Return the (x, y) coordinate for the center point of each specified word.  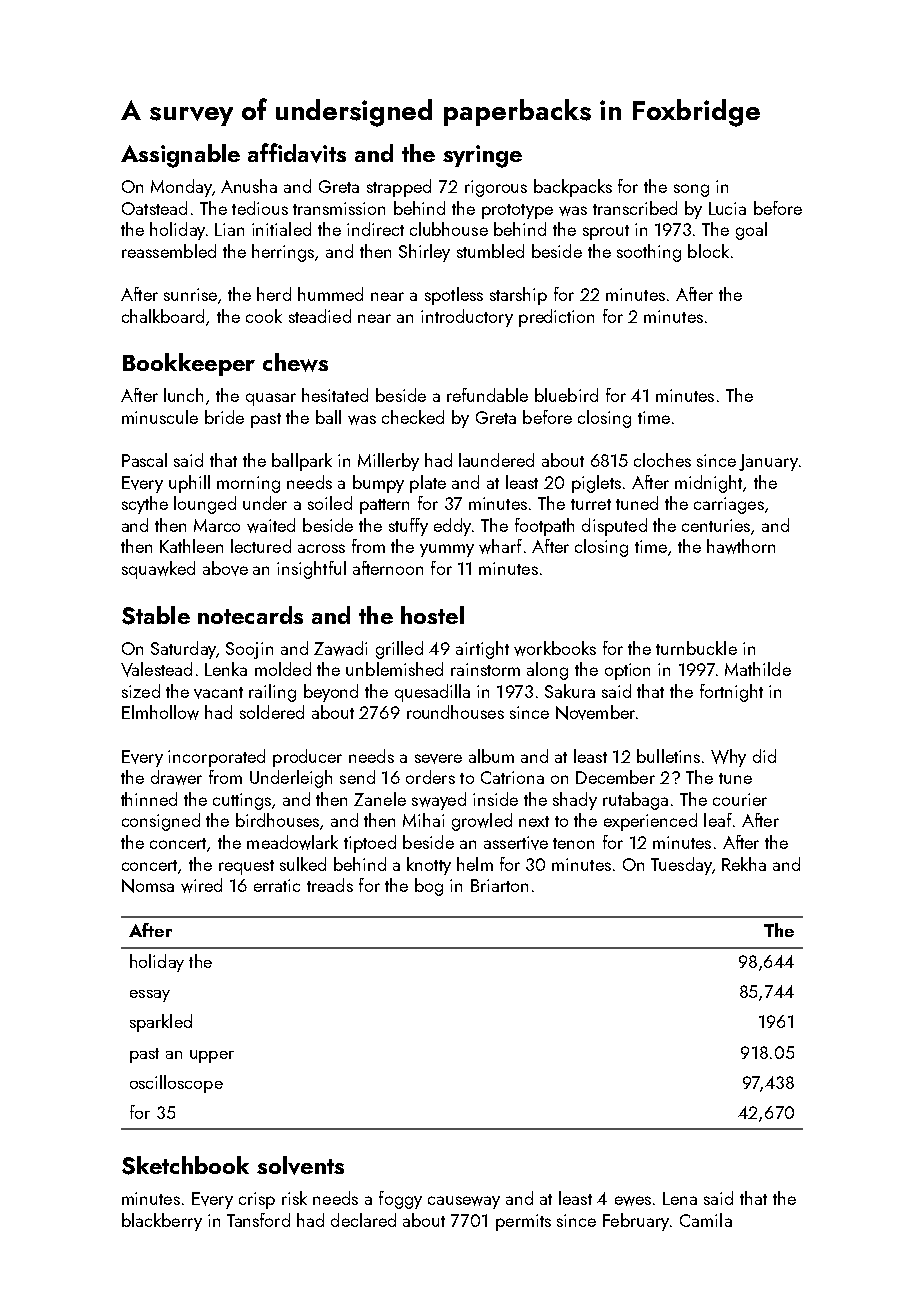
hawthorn (741, 546)
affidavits (297, 153)
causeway (464, 1202)
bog (429, 887)
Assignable (180, 156)
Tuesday (681, 866)
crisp (257, 1200)
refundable (487, 395)
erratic (277, 885)
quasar (271, 399)
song (691, 190)
